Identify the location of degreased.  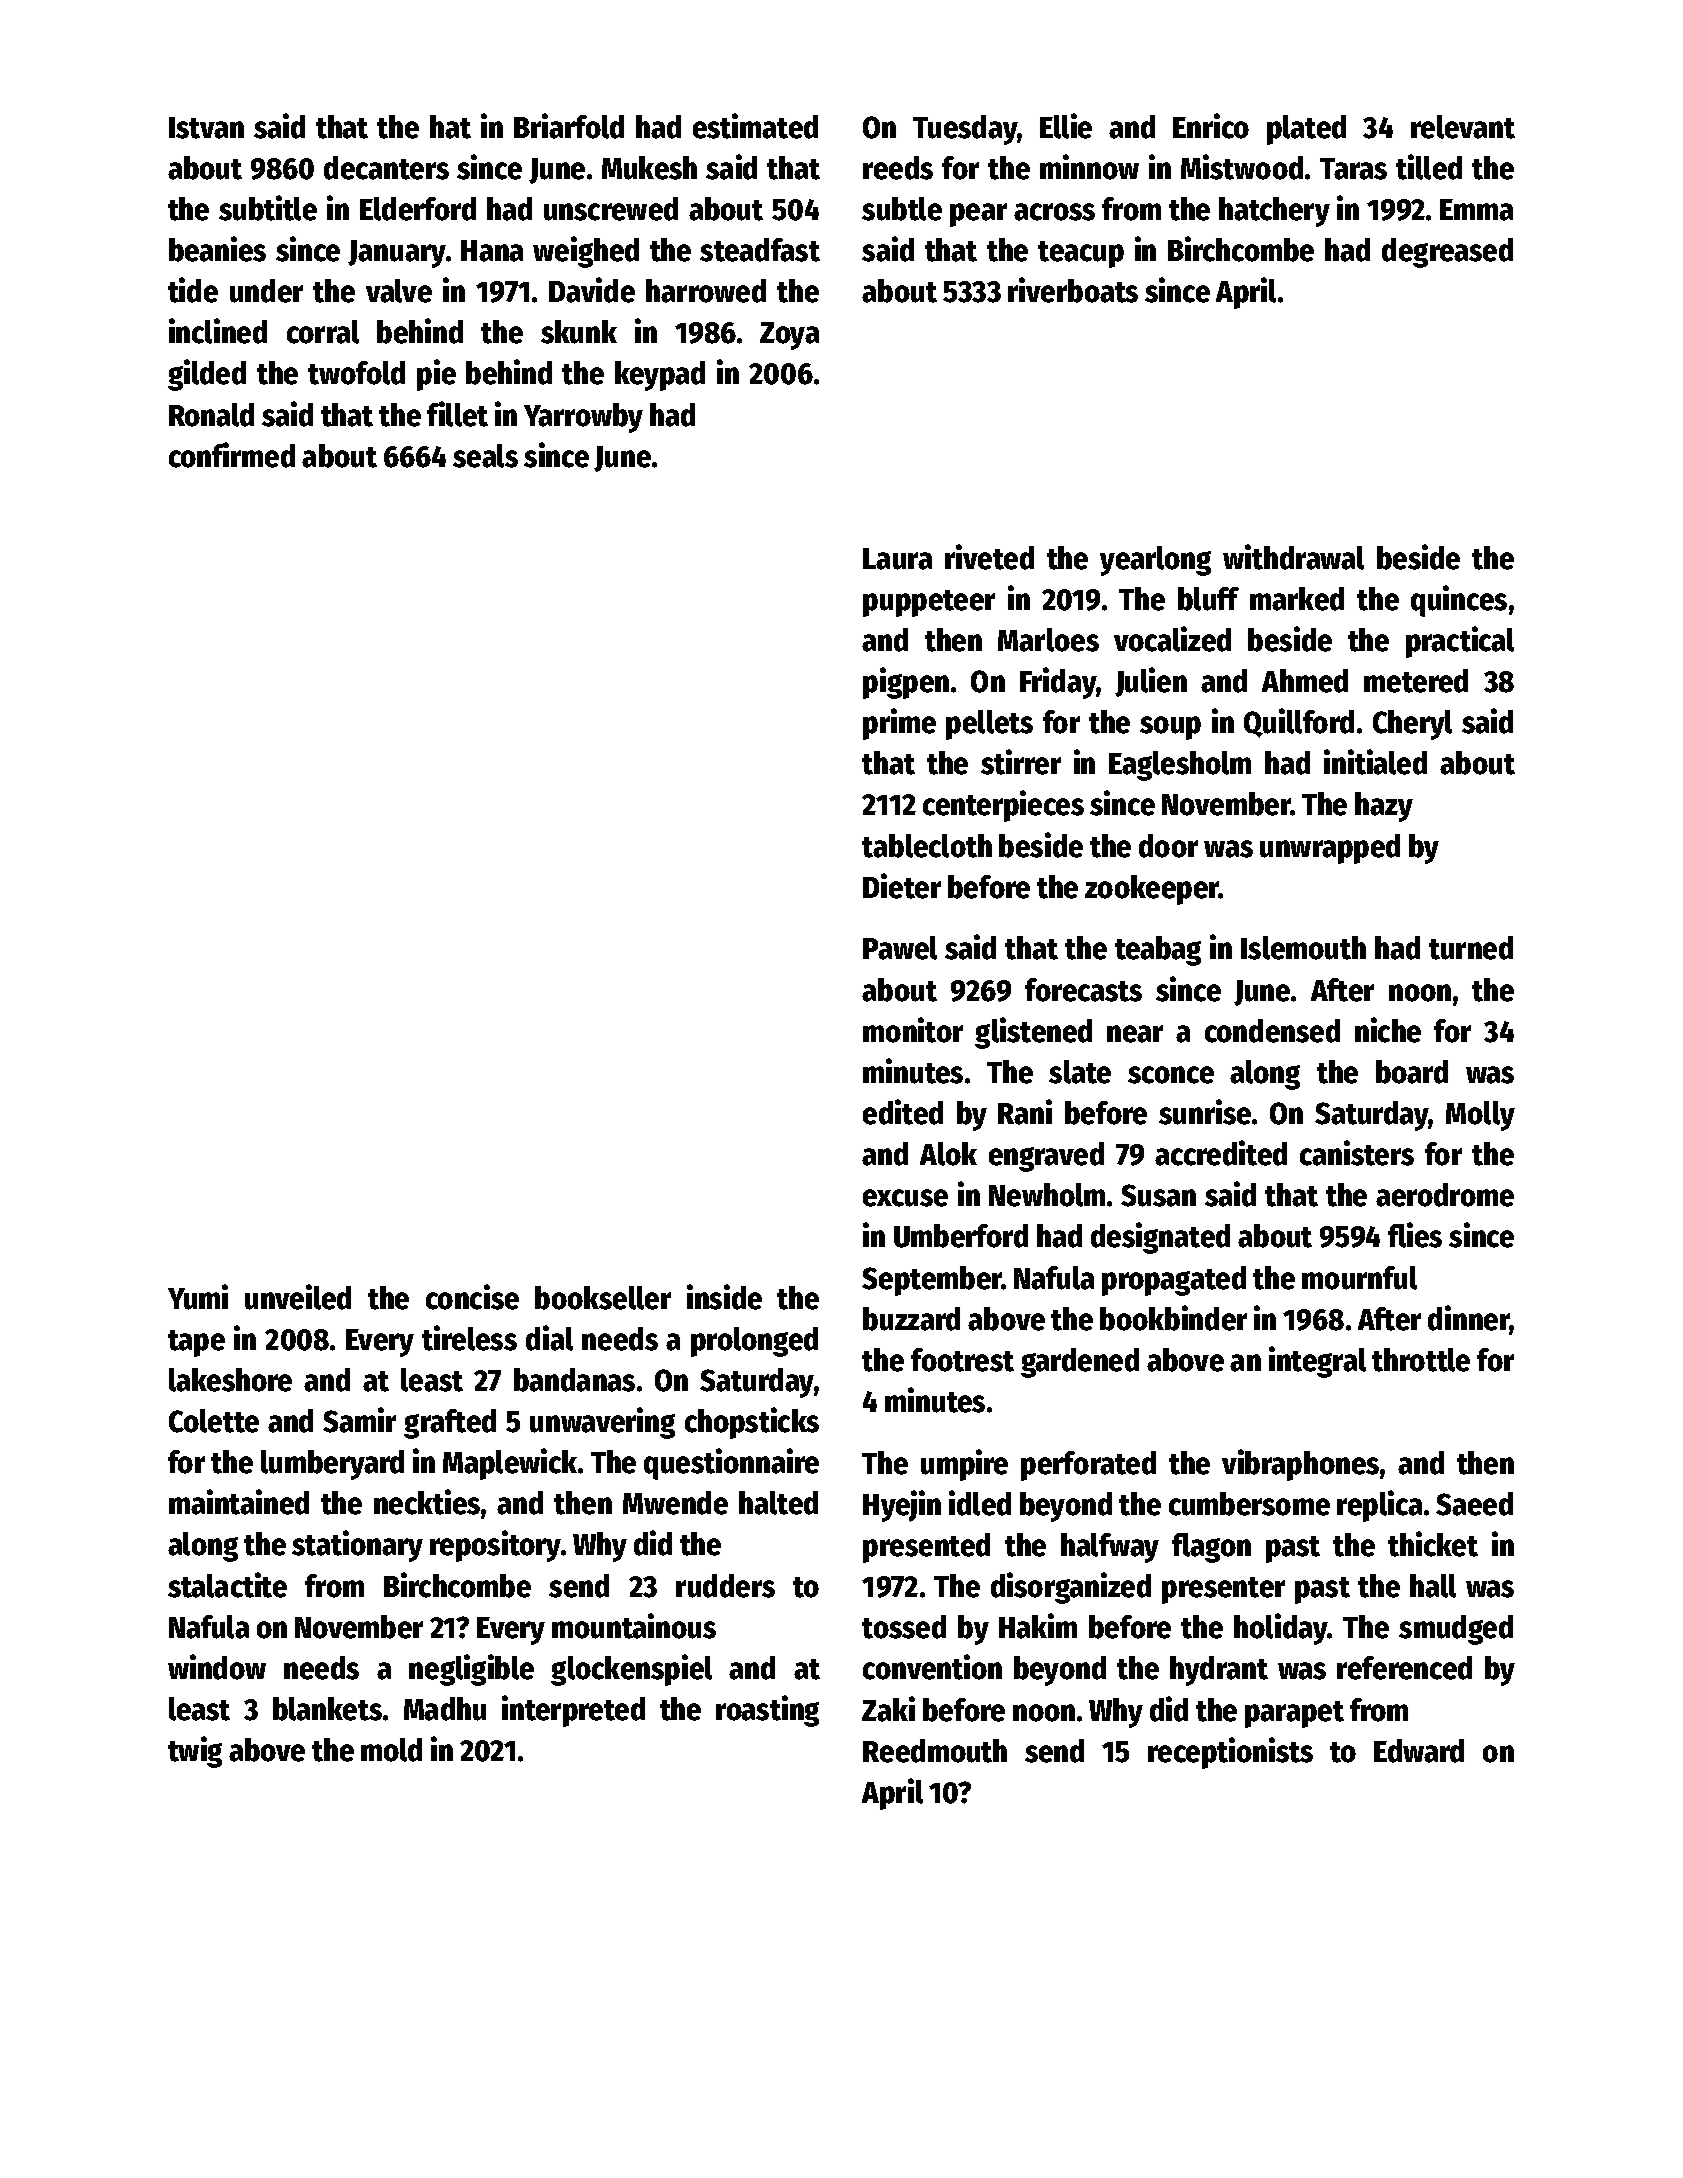
(1447, 253).
